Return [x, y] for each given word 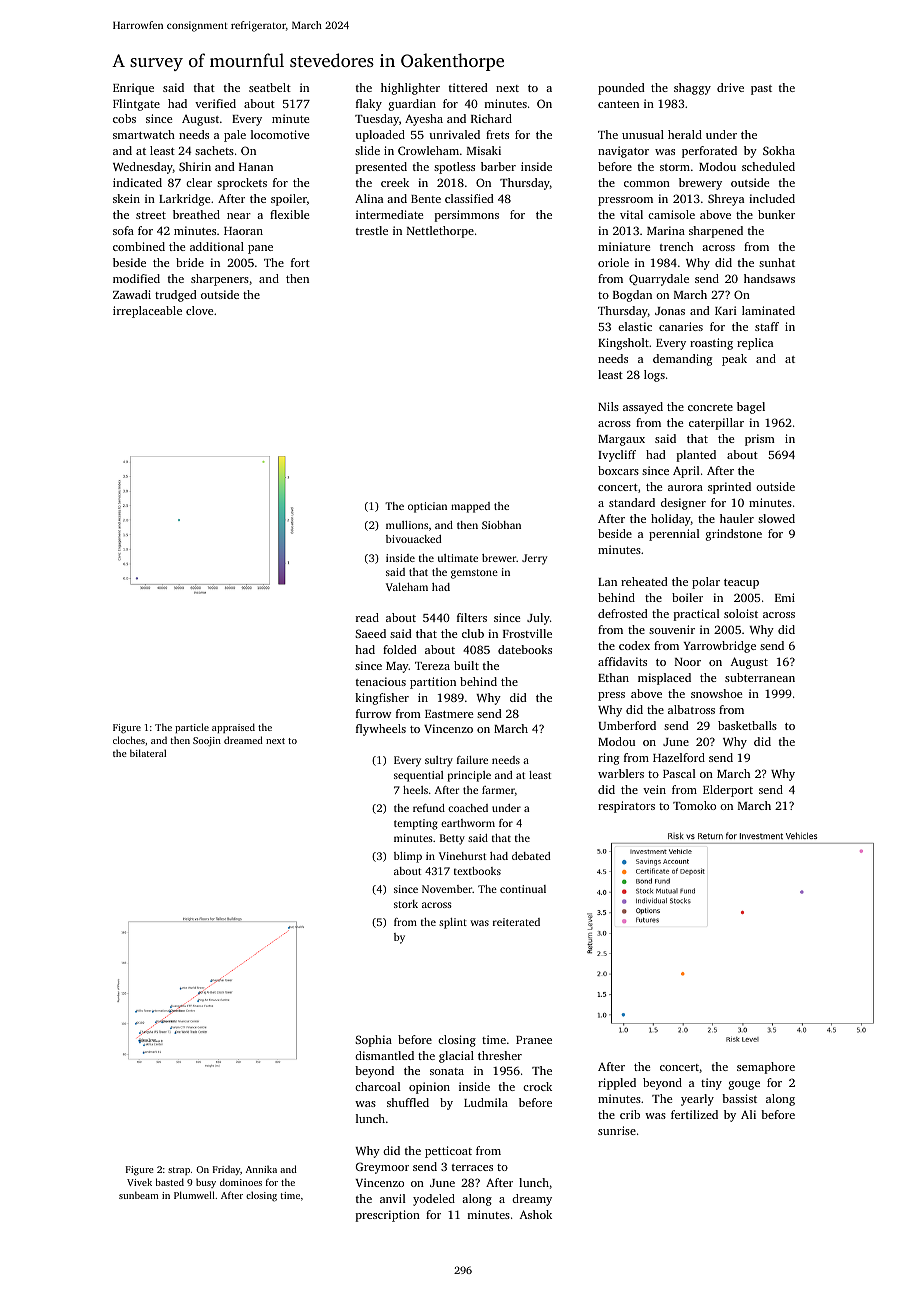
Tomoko [694, 805]
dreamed [243, 740]
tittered [468, 87]
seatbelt [270, 87]
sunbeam [139, 1195]
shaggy [692, 89]
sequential [418, 776]
